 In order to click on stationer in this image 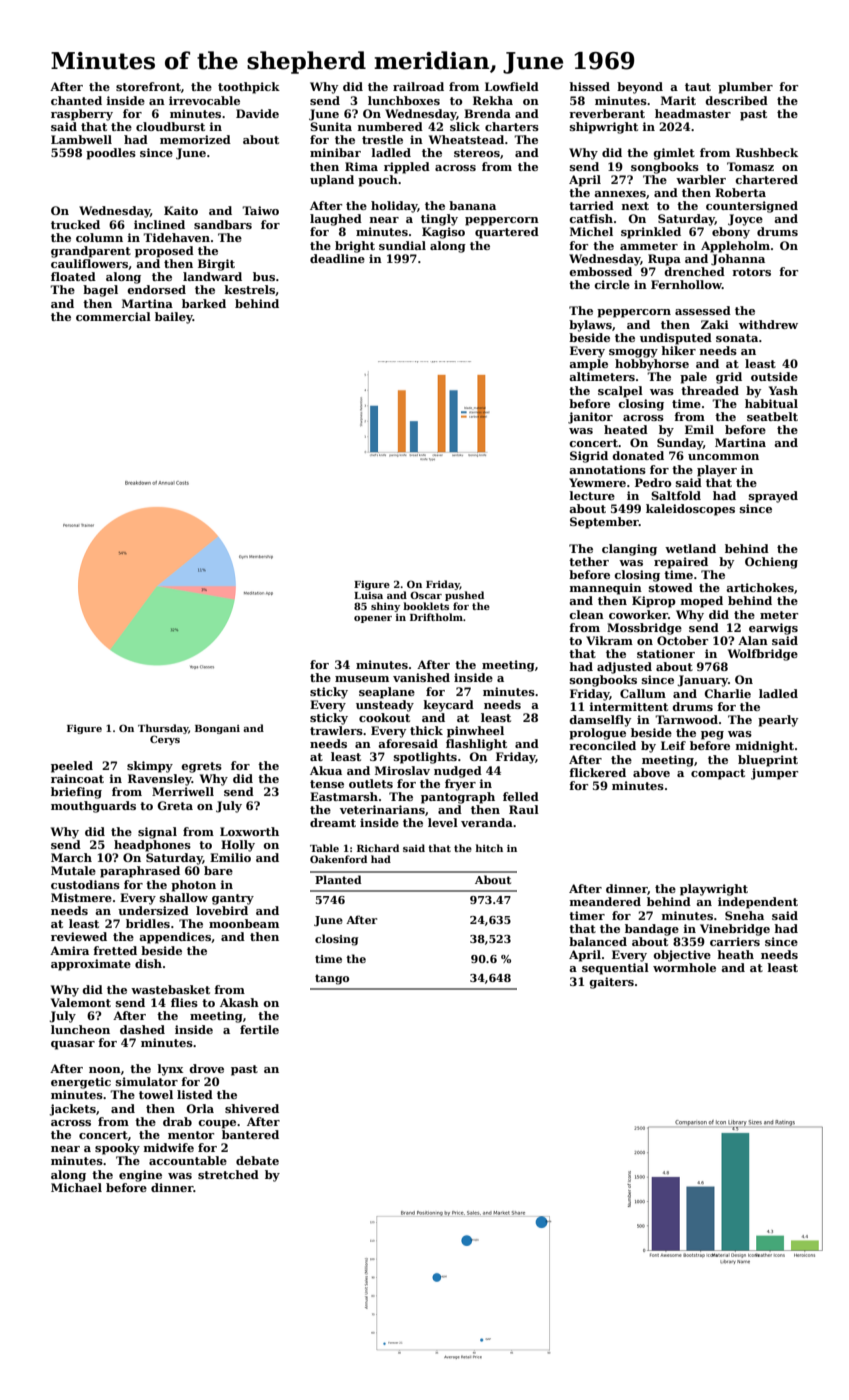, I will do `click(666, 653)`.
